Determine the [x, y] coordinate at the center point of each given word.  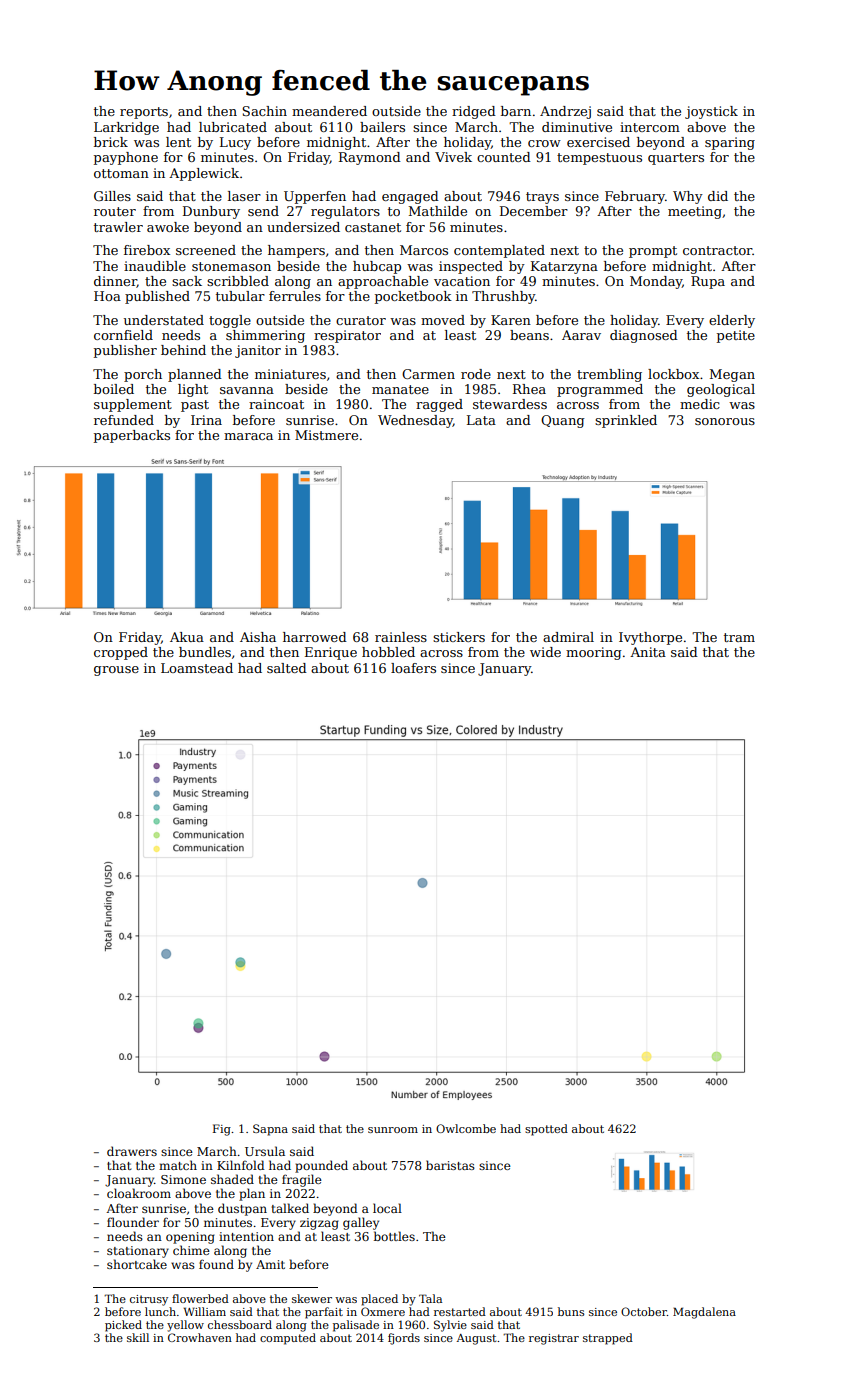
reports [144, 113]
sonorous [725, 421]
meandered [329, 111]
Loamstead [197, 668]
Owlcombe [466, 1128]
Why [688, 197]
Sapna [270, 1130]
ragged [439, 405]
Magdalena [704, 1313]
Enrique [331, 653]
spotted [546, 1130]
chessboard [240, 1324]
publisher [125, 351]
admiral [568, 637]
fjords [404, 1339]
